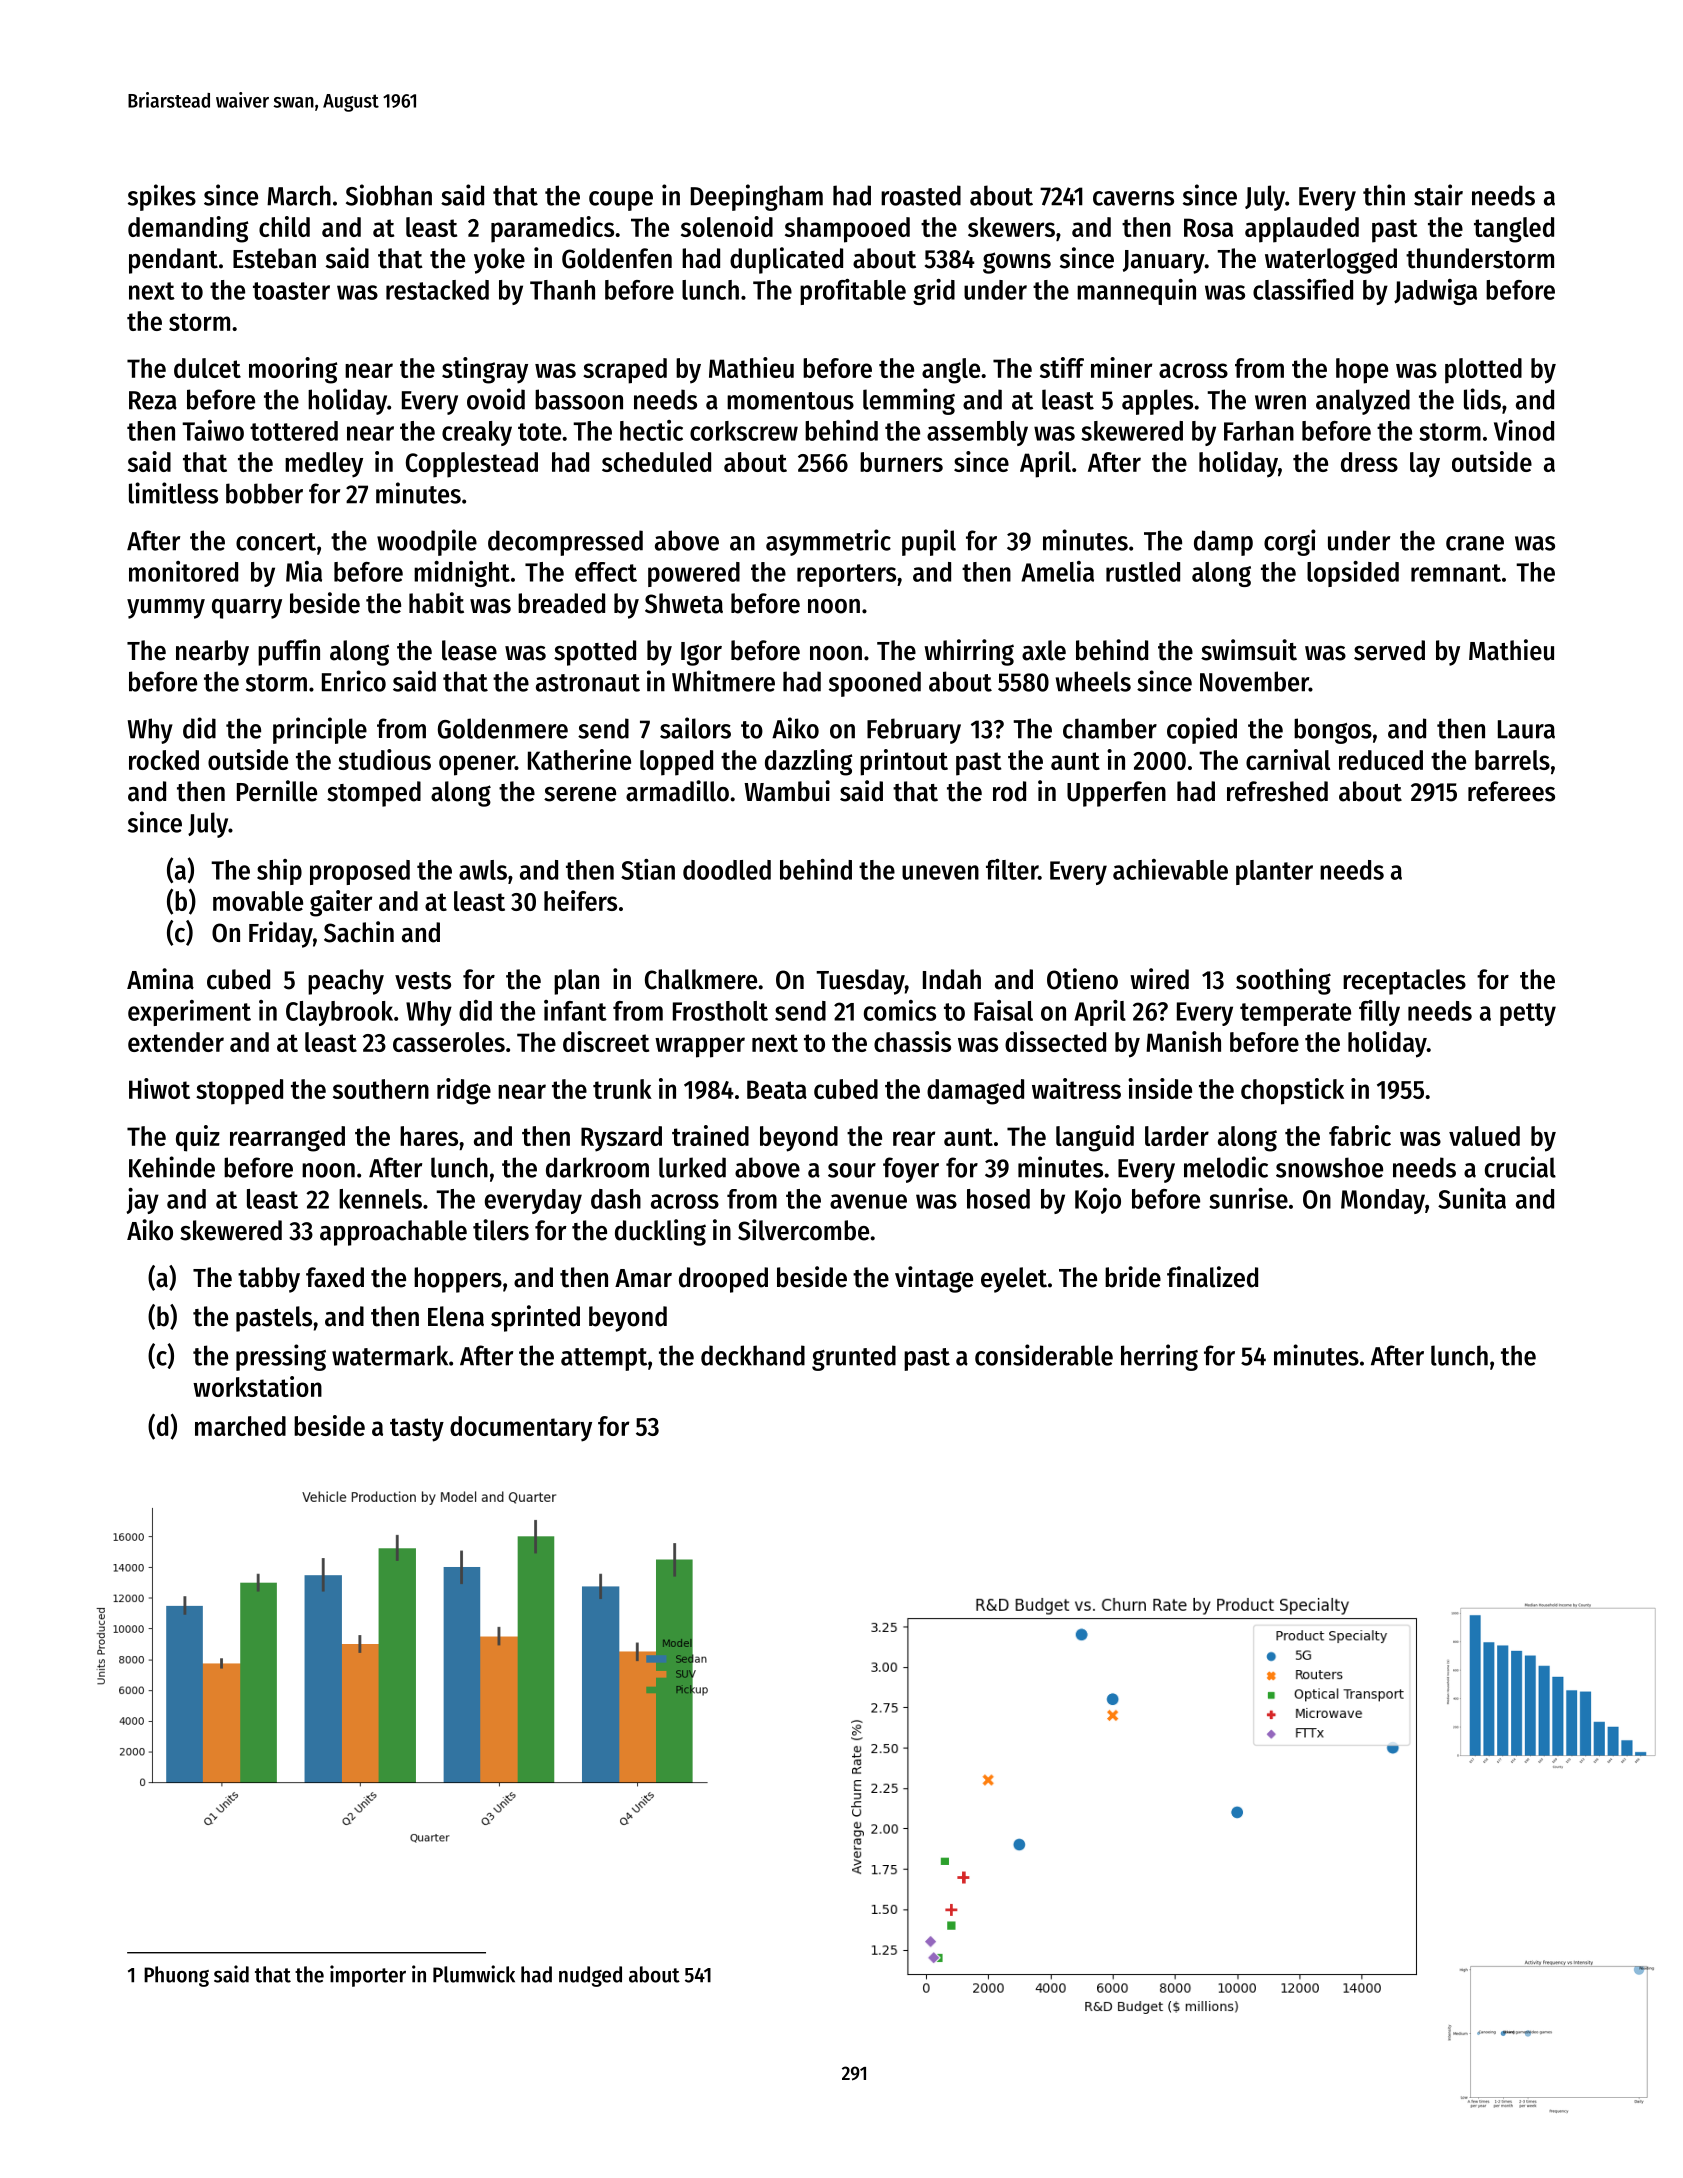  What do you see at coordinates (483, 870) in the document?
I see `awls` at bounding box center [483, 870].
